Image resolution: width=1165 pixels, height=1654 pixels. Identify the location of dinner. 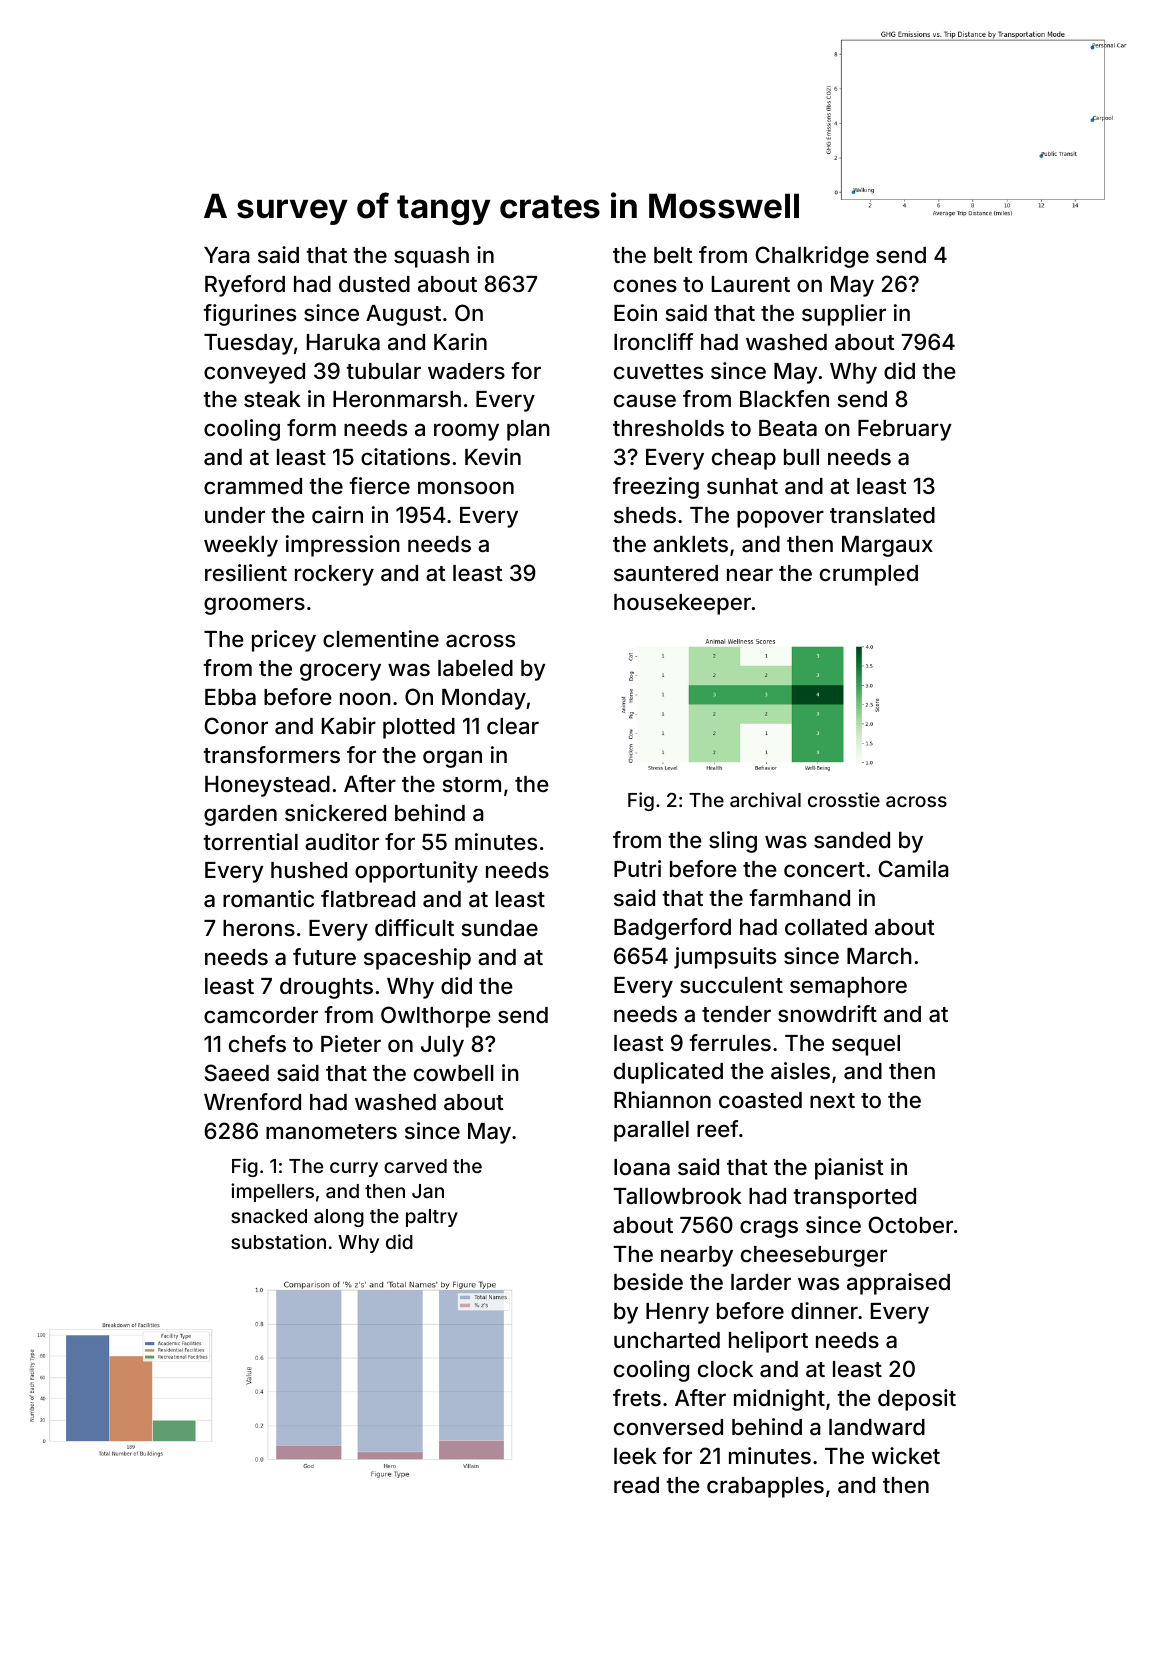
(824, 1310).
